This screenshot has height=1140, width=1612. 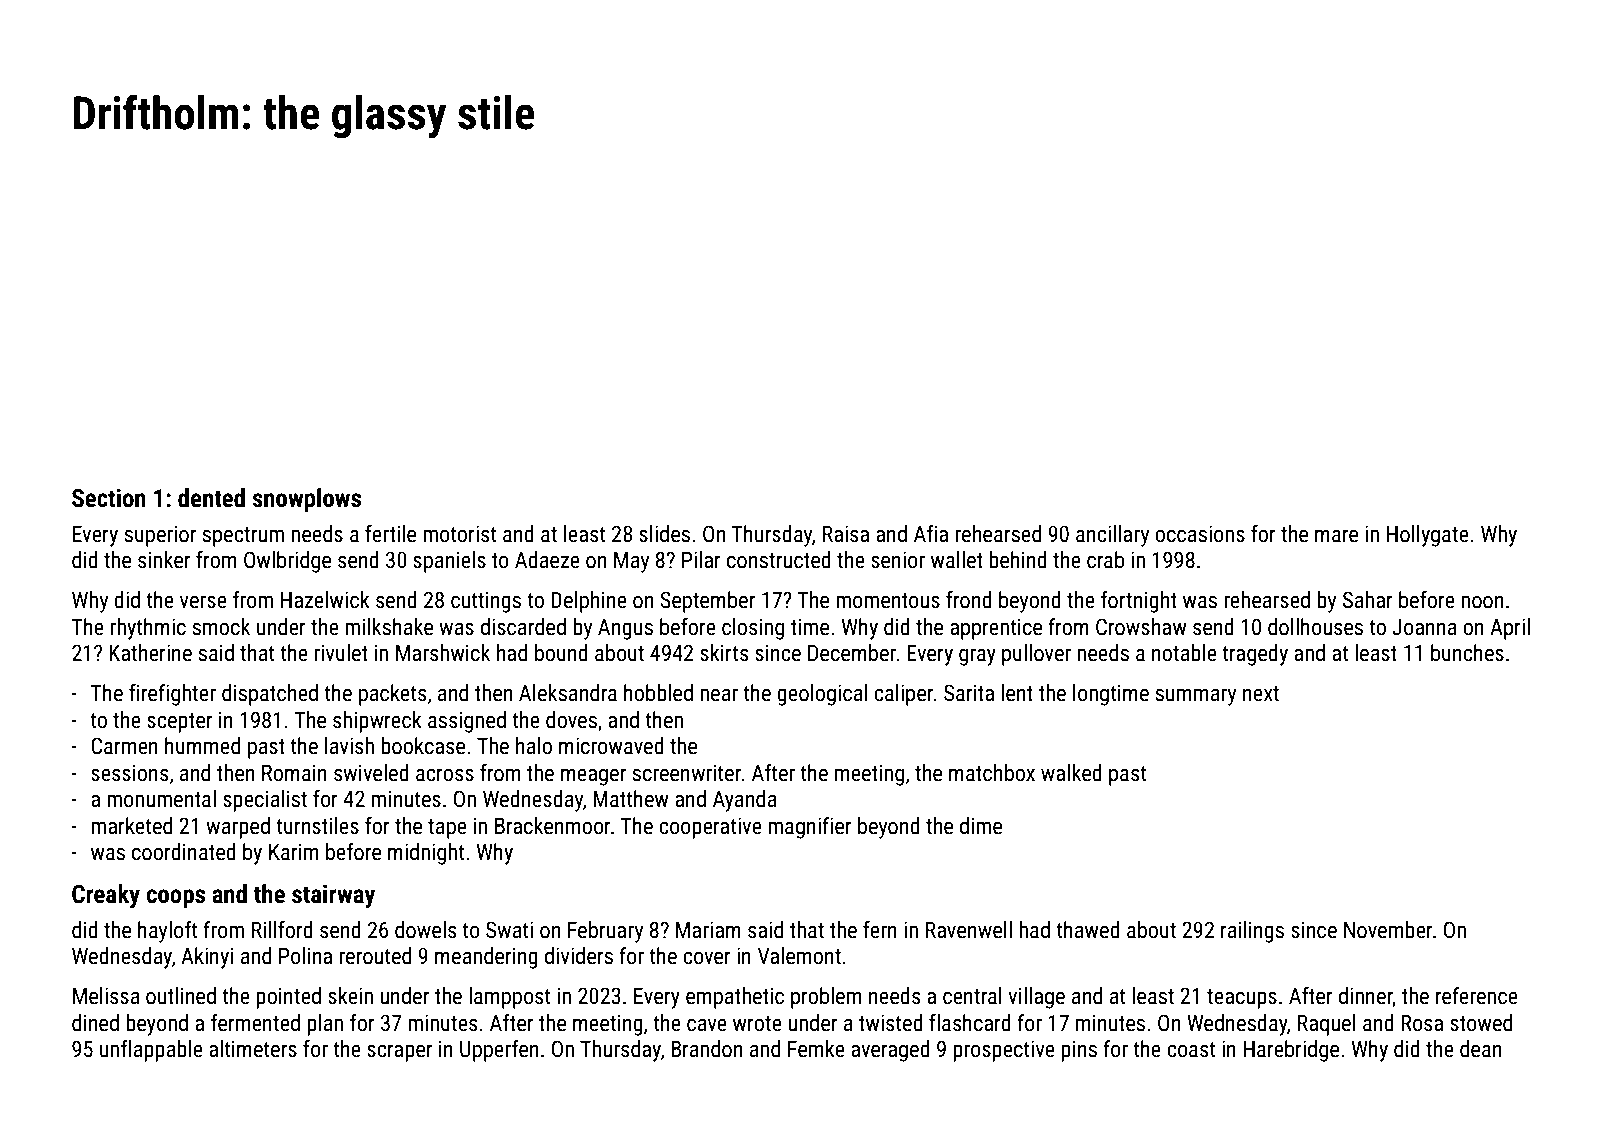 What do you see at coordinates (176, 898) in the screenshot?
I see `coops` at bounding box center [176, 898].
